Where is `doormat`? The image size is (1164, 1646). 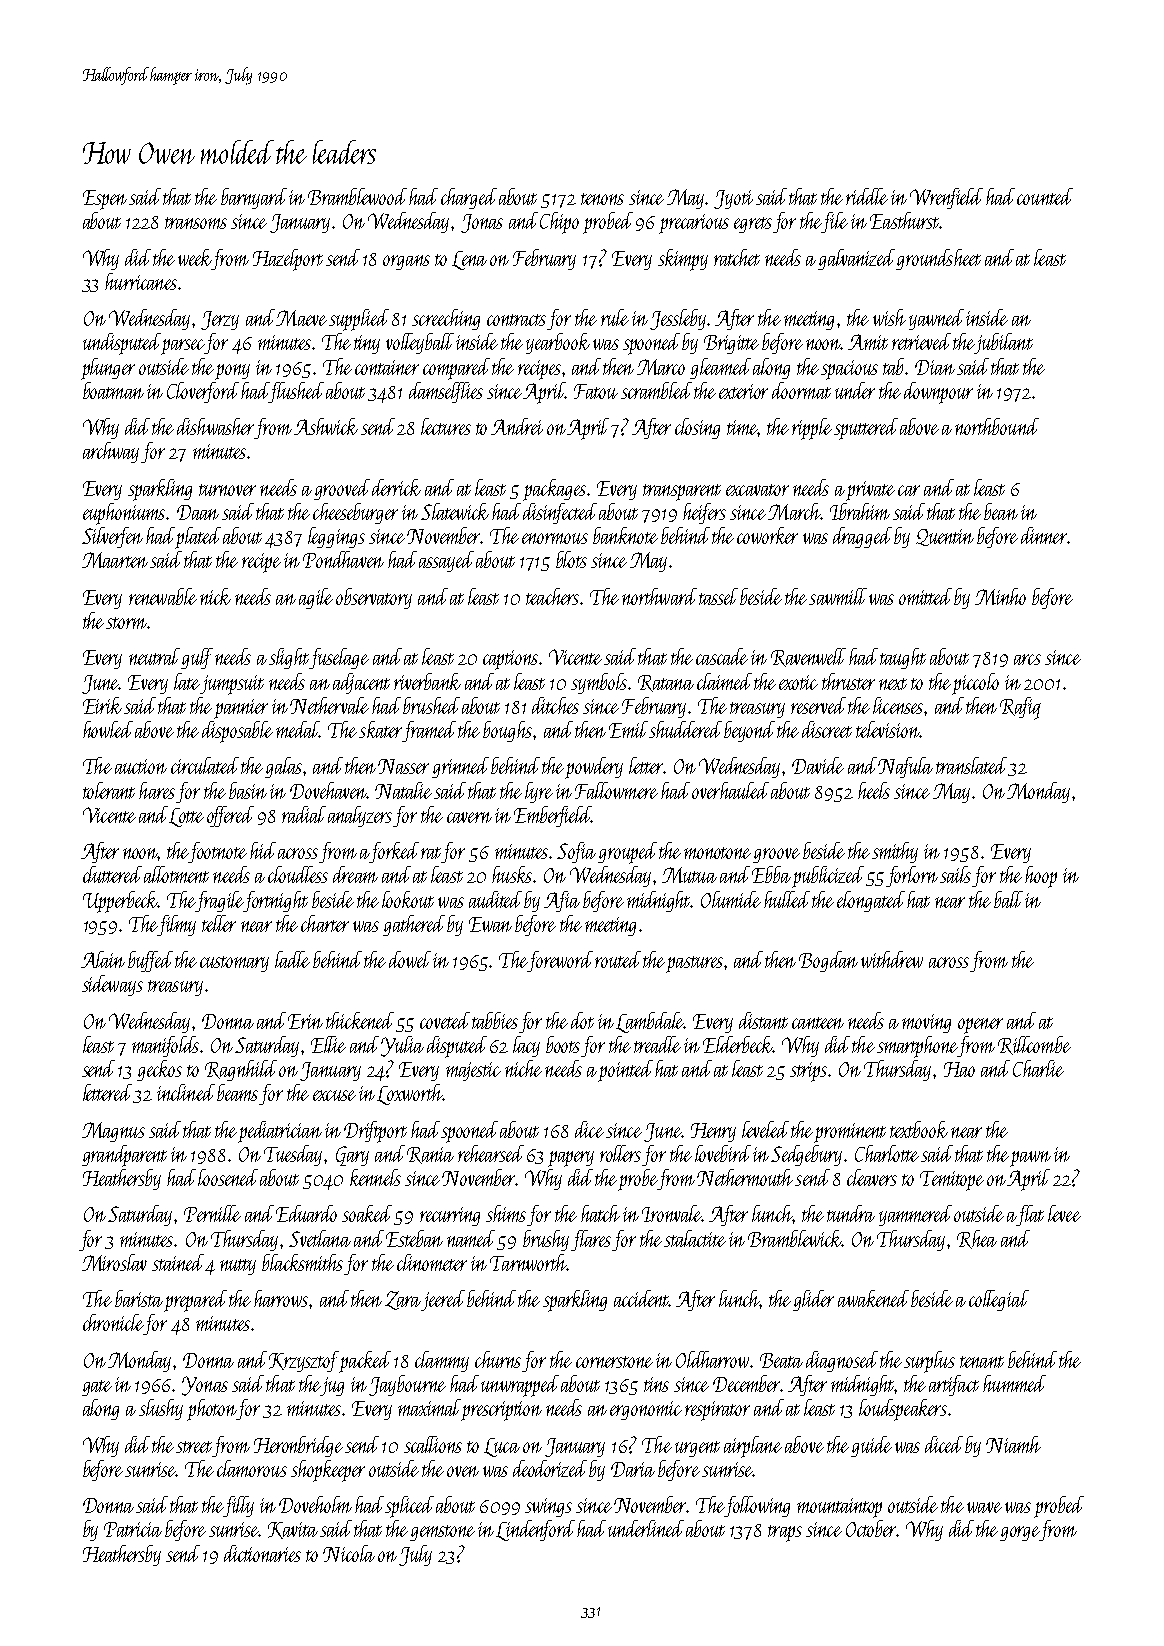 doormat is located at coordinates (801, 390).
